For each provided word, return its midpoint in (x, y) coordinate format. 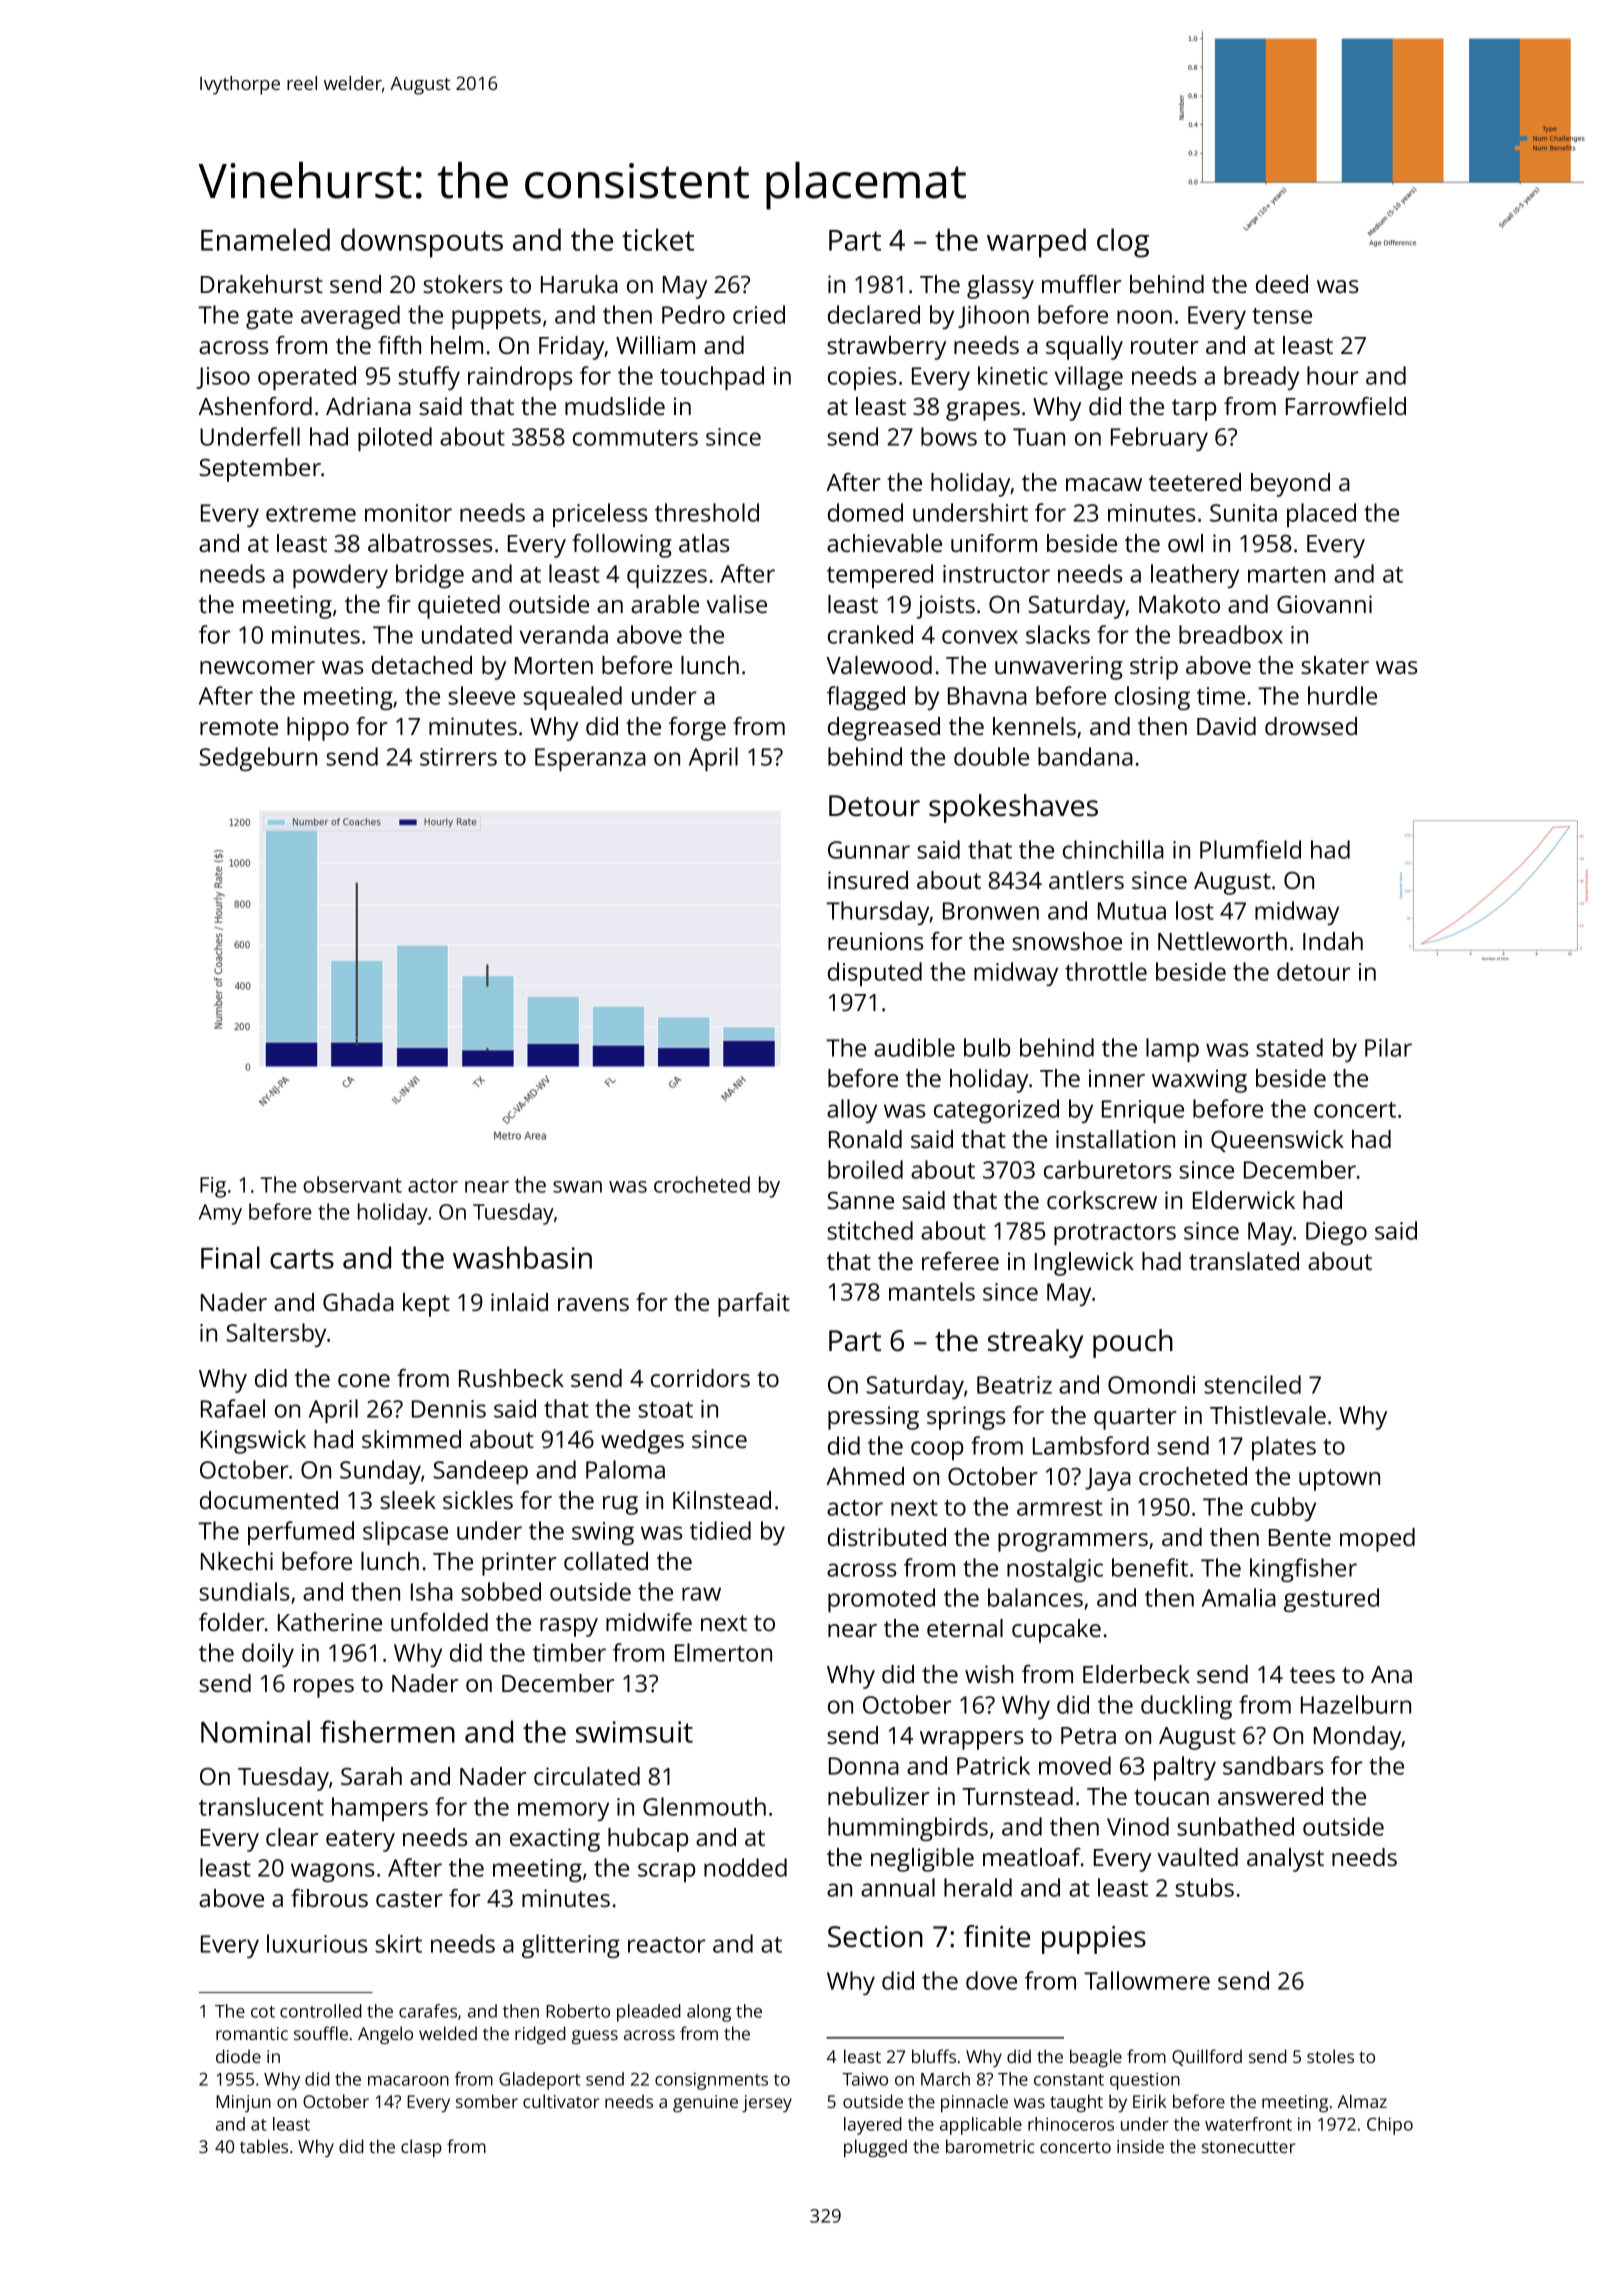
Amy (220, 1214)
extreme (311, 514)
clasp (421, 2148)
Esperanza (590, 759)
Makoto (1179, 604)
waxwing (1199, 1081)
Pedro (693, 314)
